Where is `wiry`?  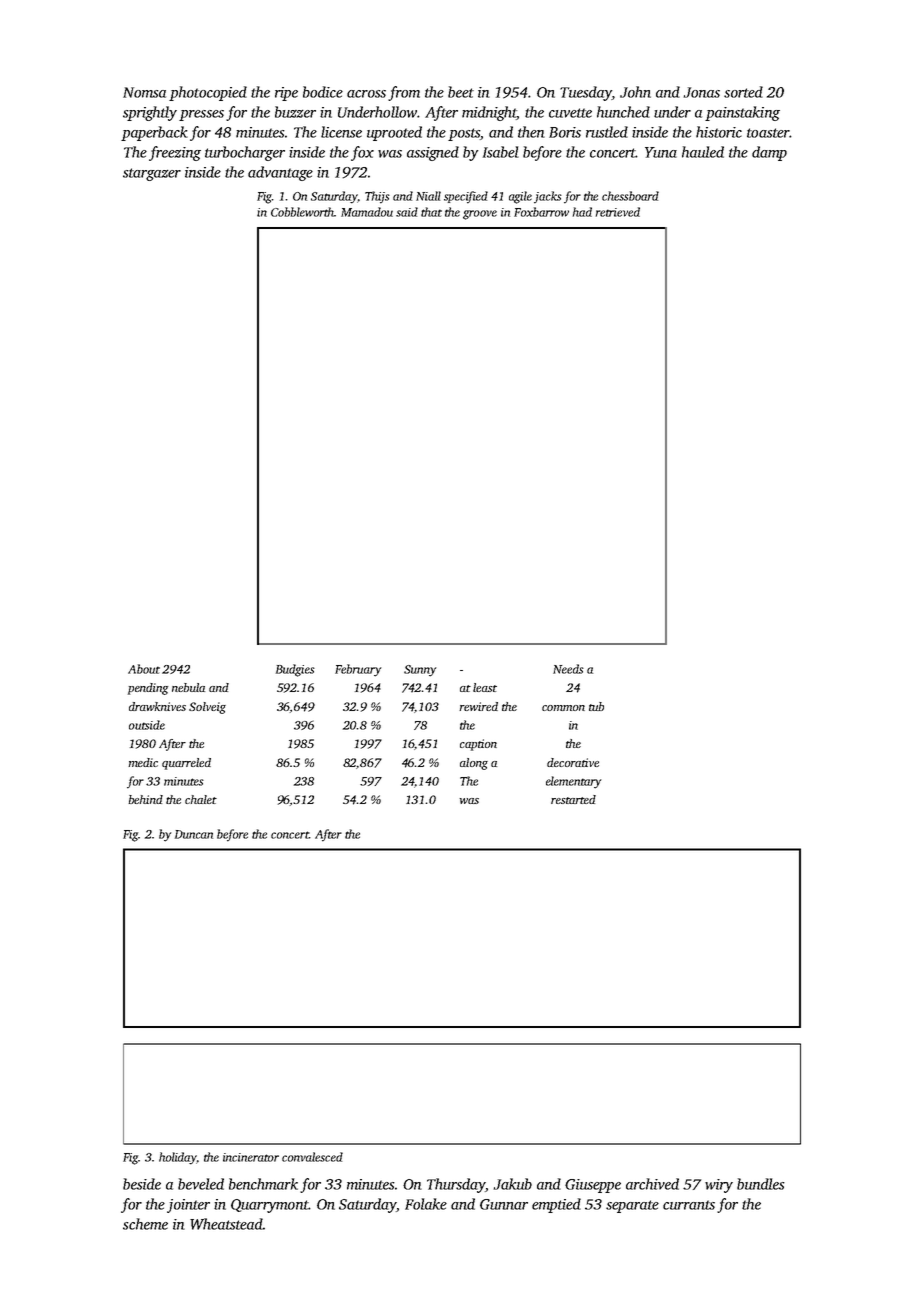
wiry is located at coordinates (719, 1186).
